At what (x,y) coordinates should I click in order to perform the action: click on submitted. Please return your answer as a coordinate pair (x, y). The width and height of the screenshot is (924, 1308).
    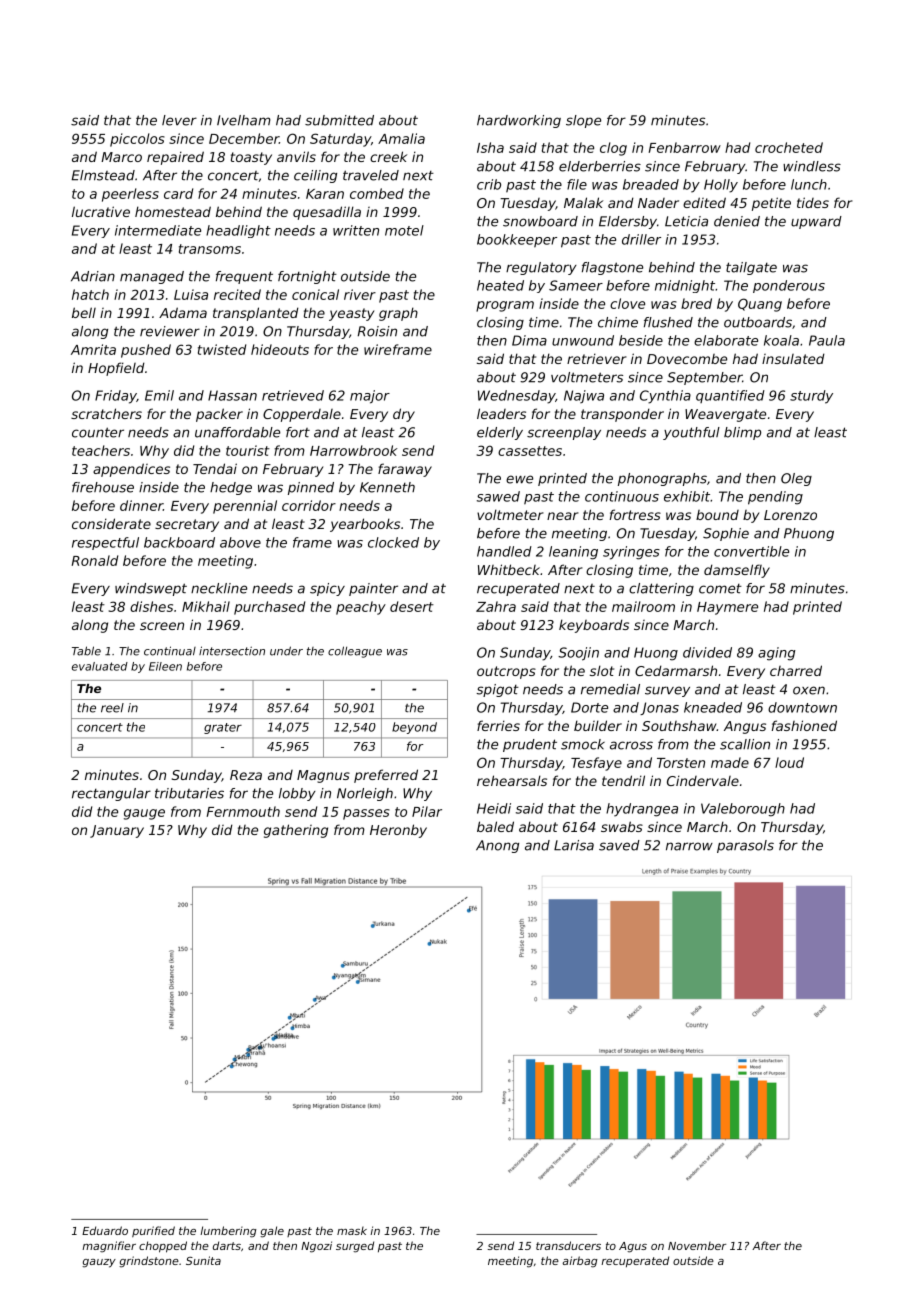
    Looking at the image, I should click on (339, 120).
